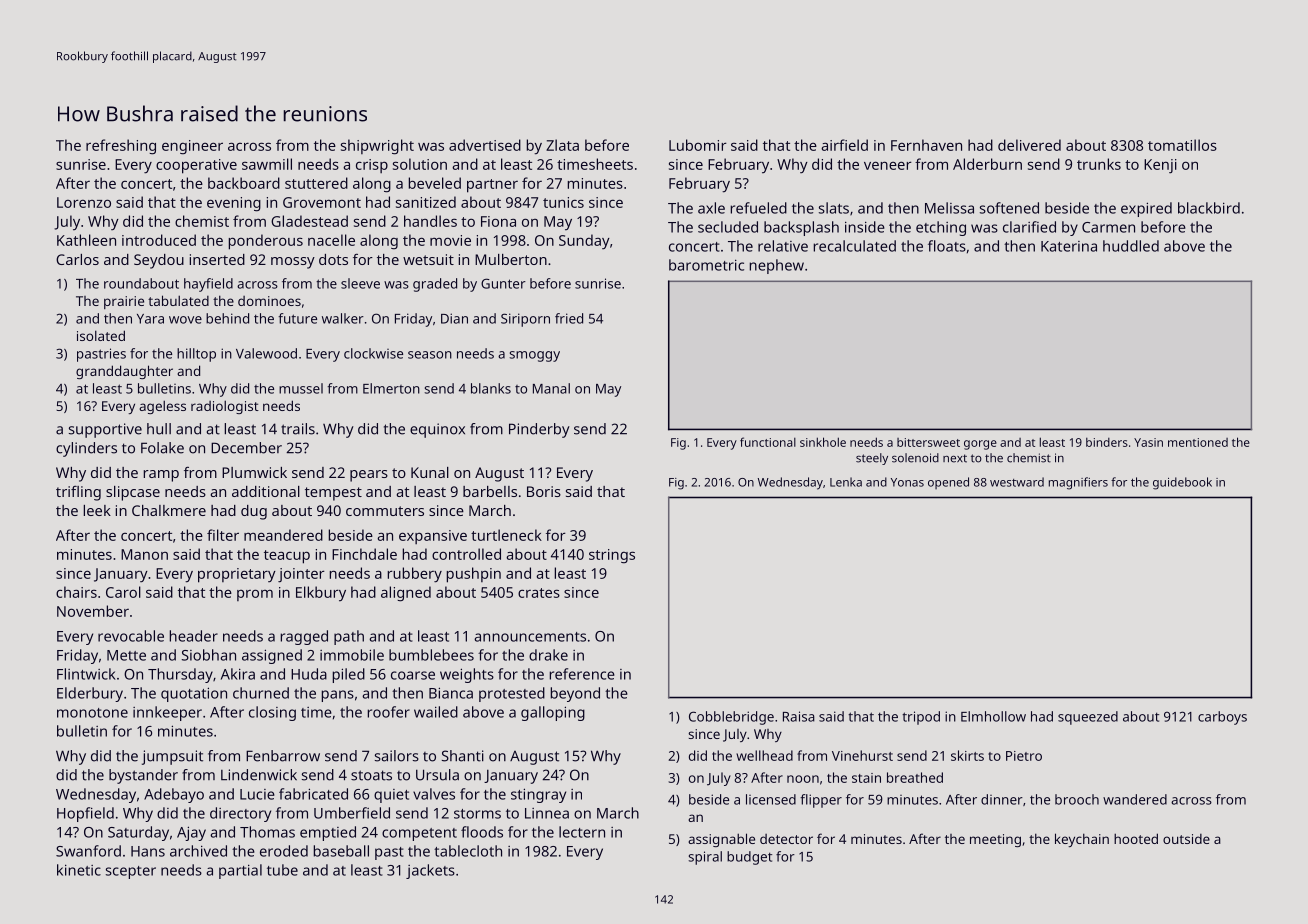 This screenshot has height=924, width=1308. Describe the element at coordinates (698, 145) in the screenshot. I see `Lubomir` at that location.
